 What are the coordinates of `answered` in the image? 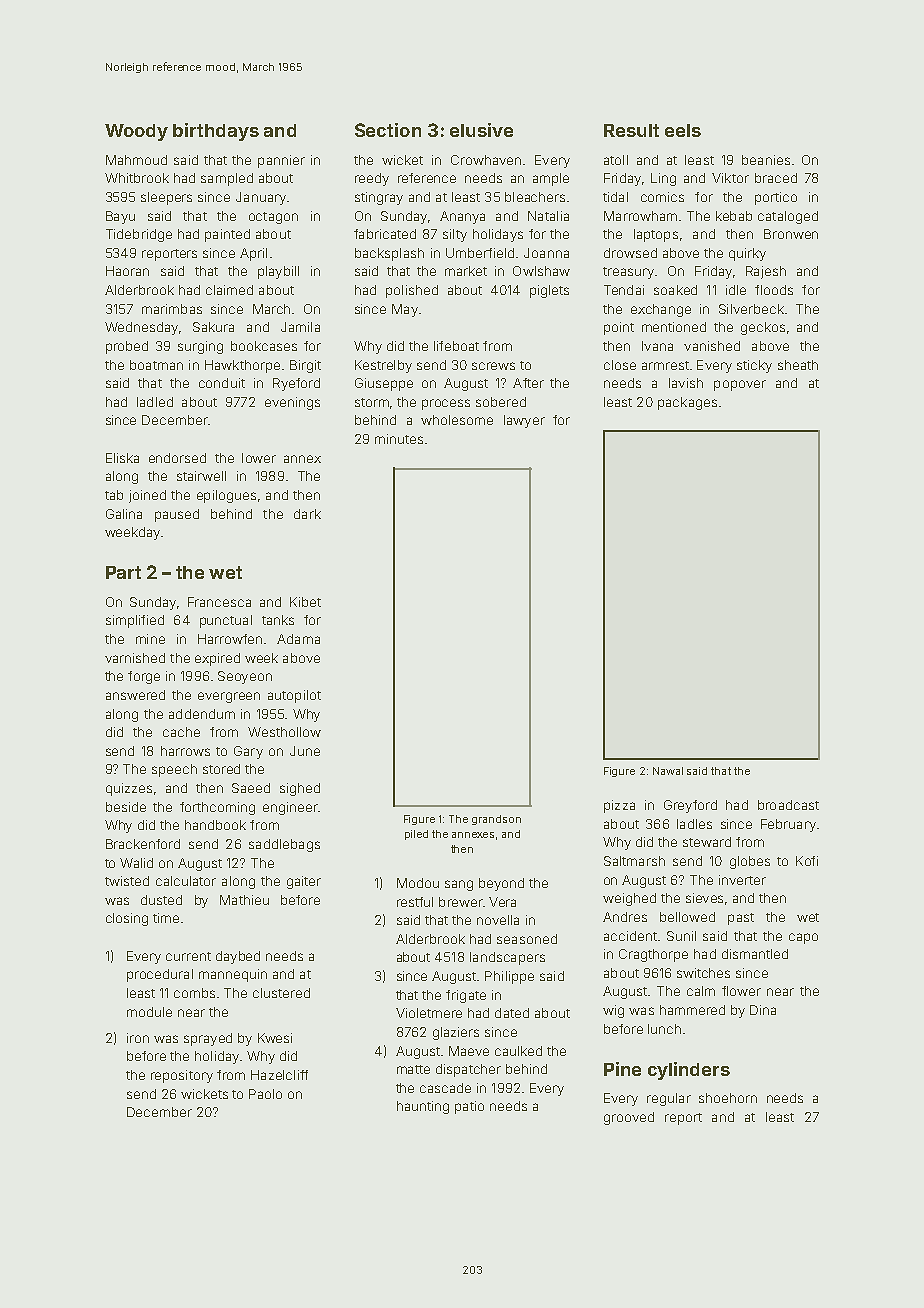 It's located at (135, 695).
